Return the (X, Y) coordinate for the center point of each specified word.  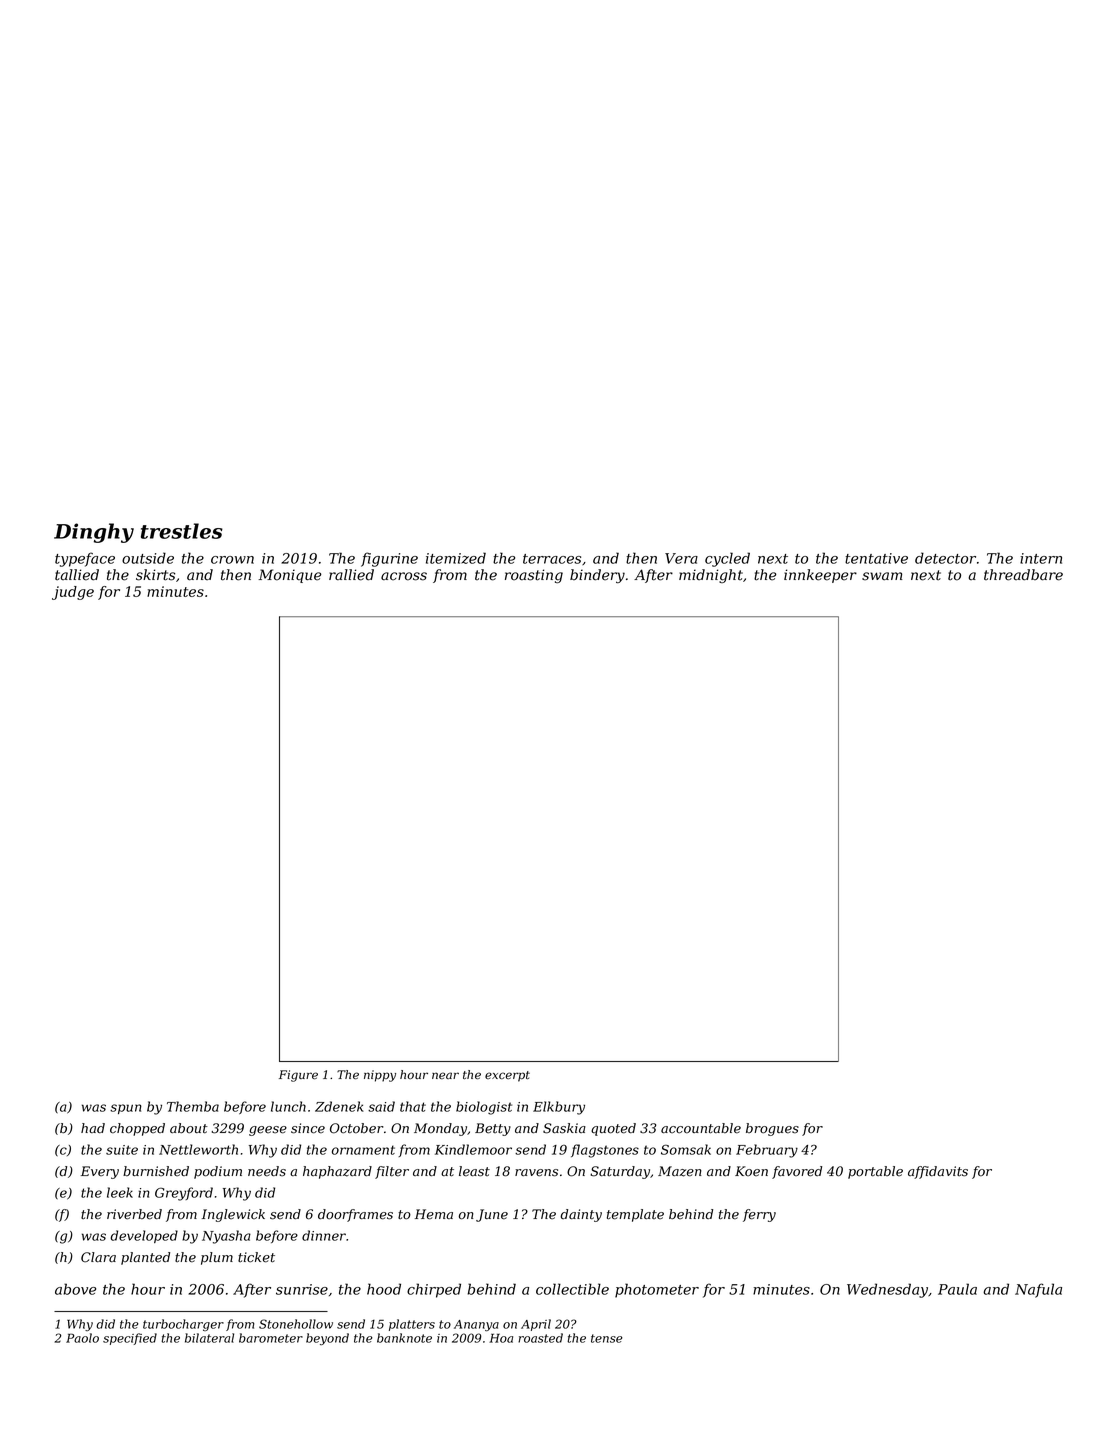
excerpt (507, 1076)
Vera (681, 558)
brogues (772, 1129)
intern (1041, 558)
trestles (182, 531)
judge (73, 593)
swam (882, 576)
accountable (701, 1128)
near (445, 1076)
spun (126, 1109)
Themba (193, 1106)
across (404, 576)
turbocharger (183, 1325)
